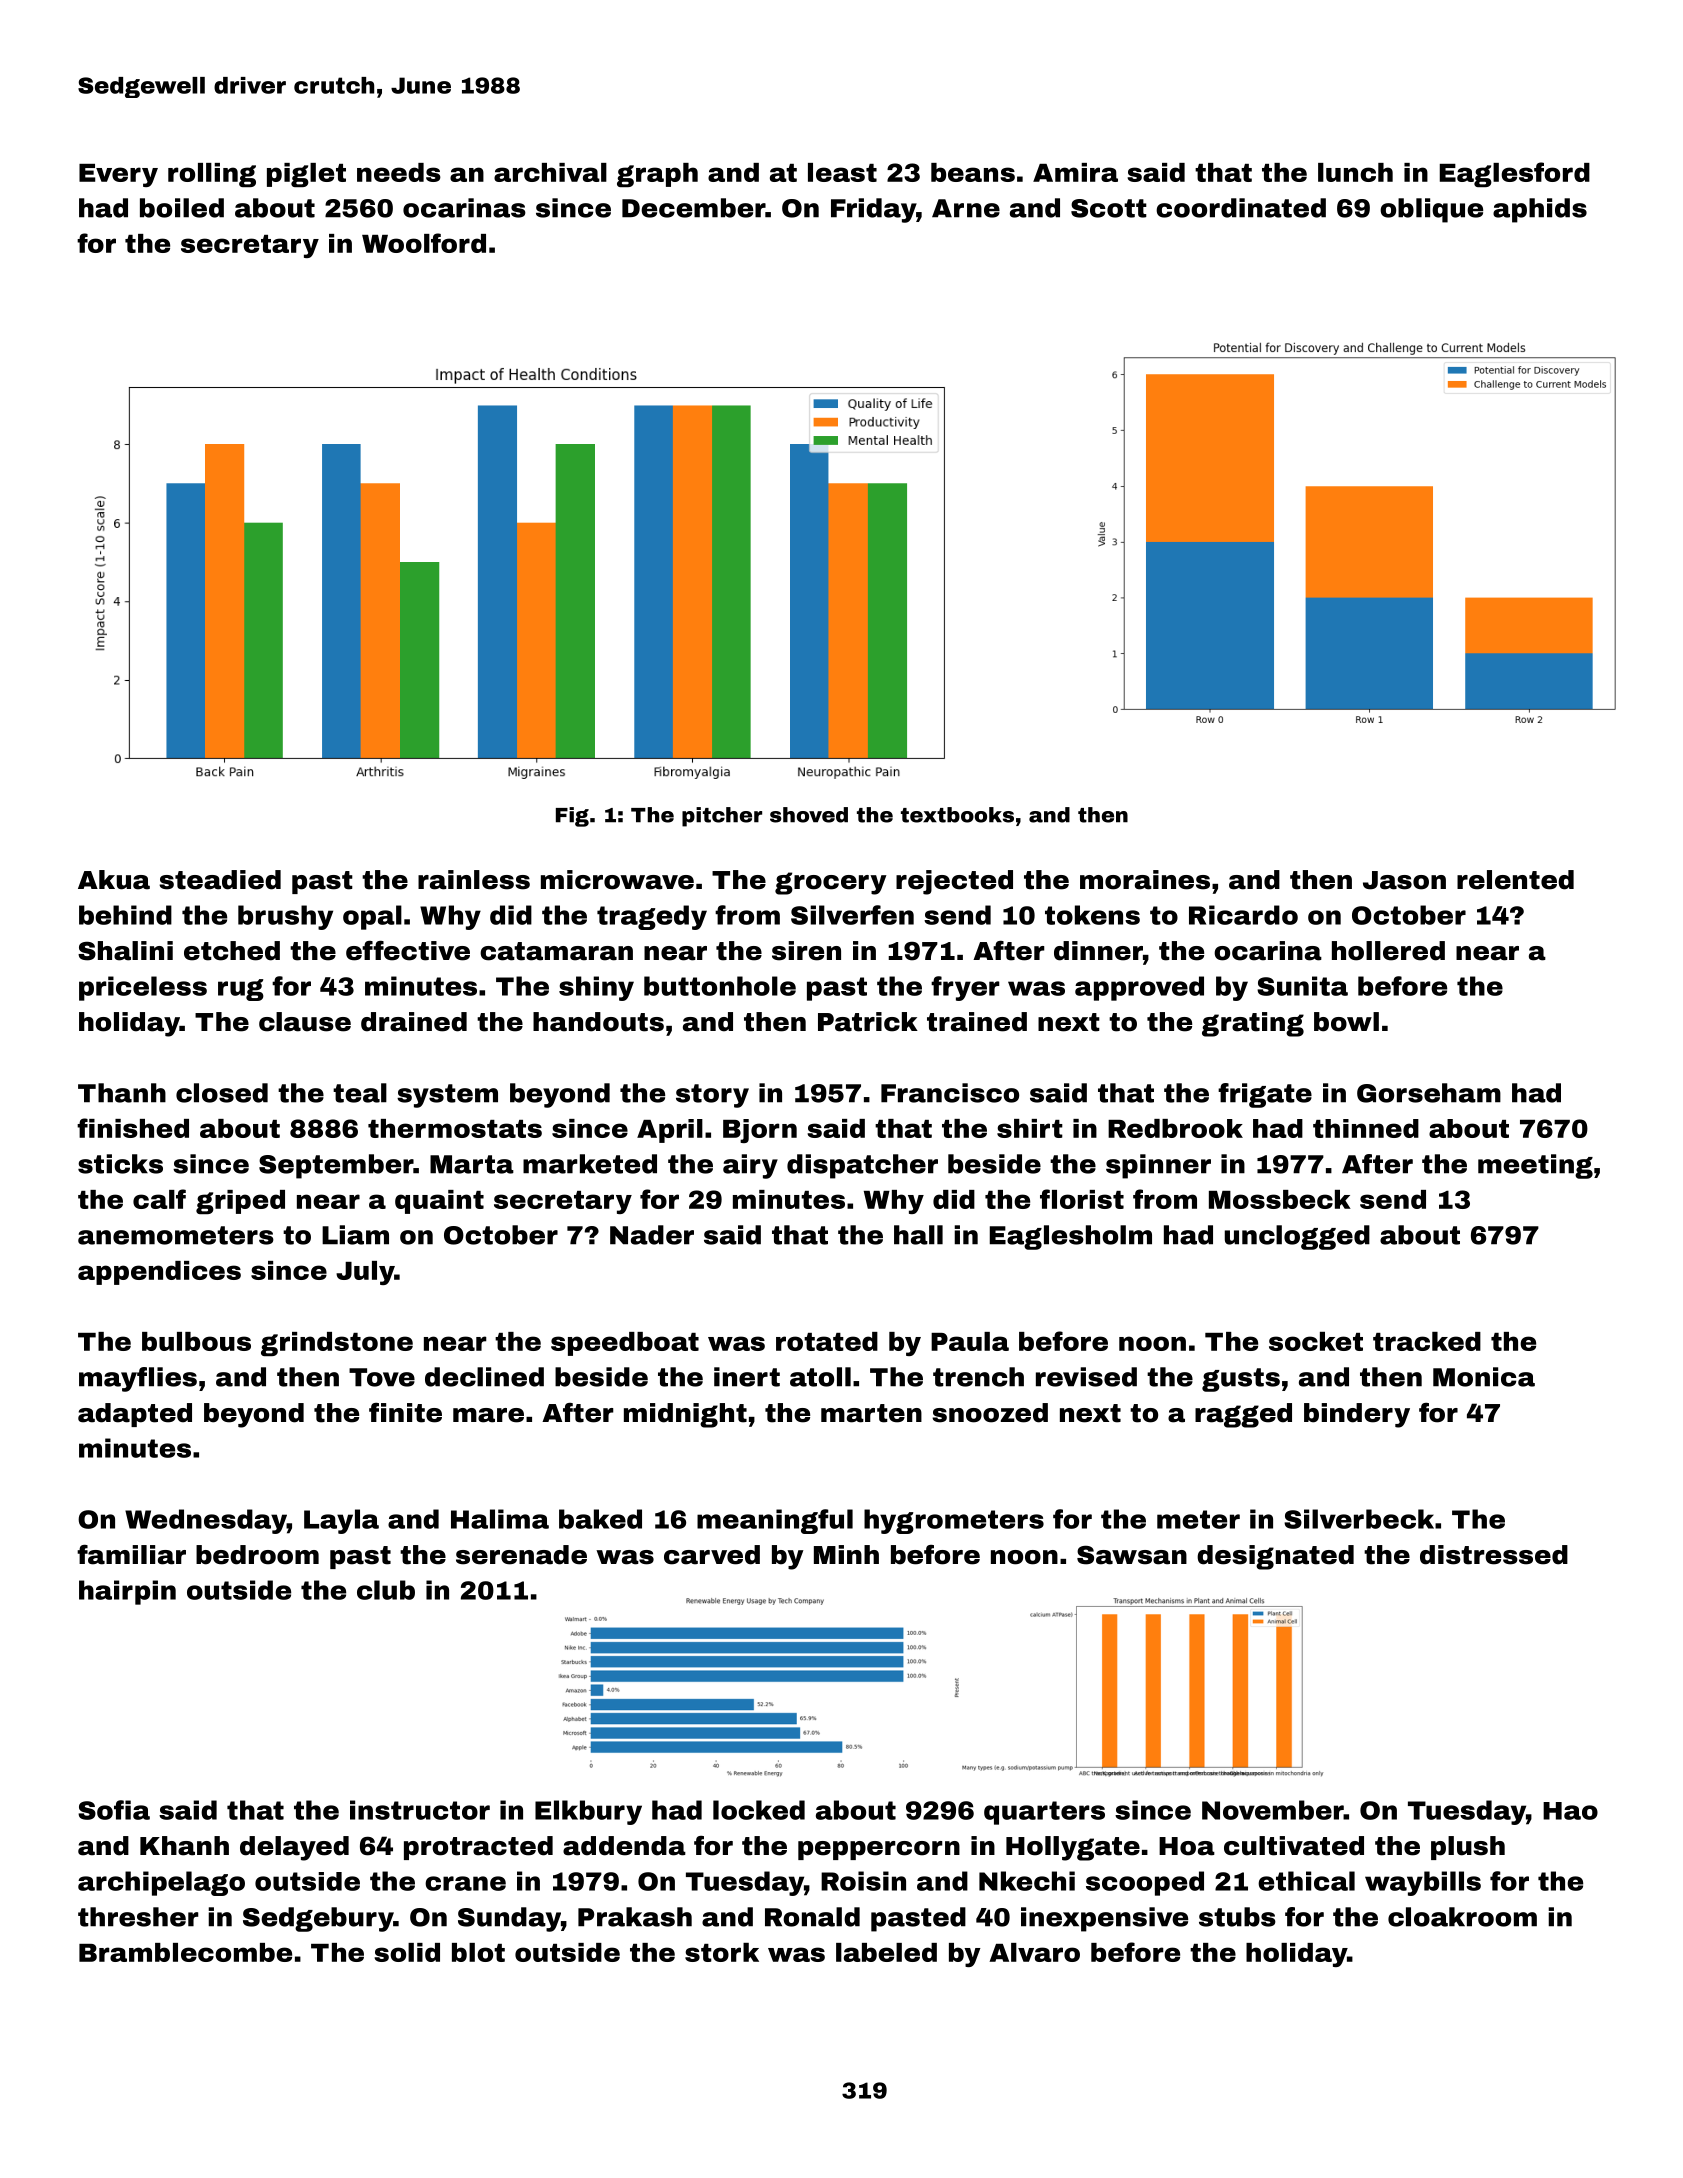 This image has height=2178, width=1683. Describe the element at coordinates (966, 208) in the image. I see `Arne` at that location.
